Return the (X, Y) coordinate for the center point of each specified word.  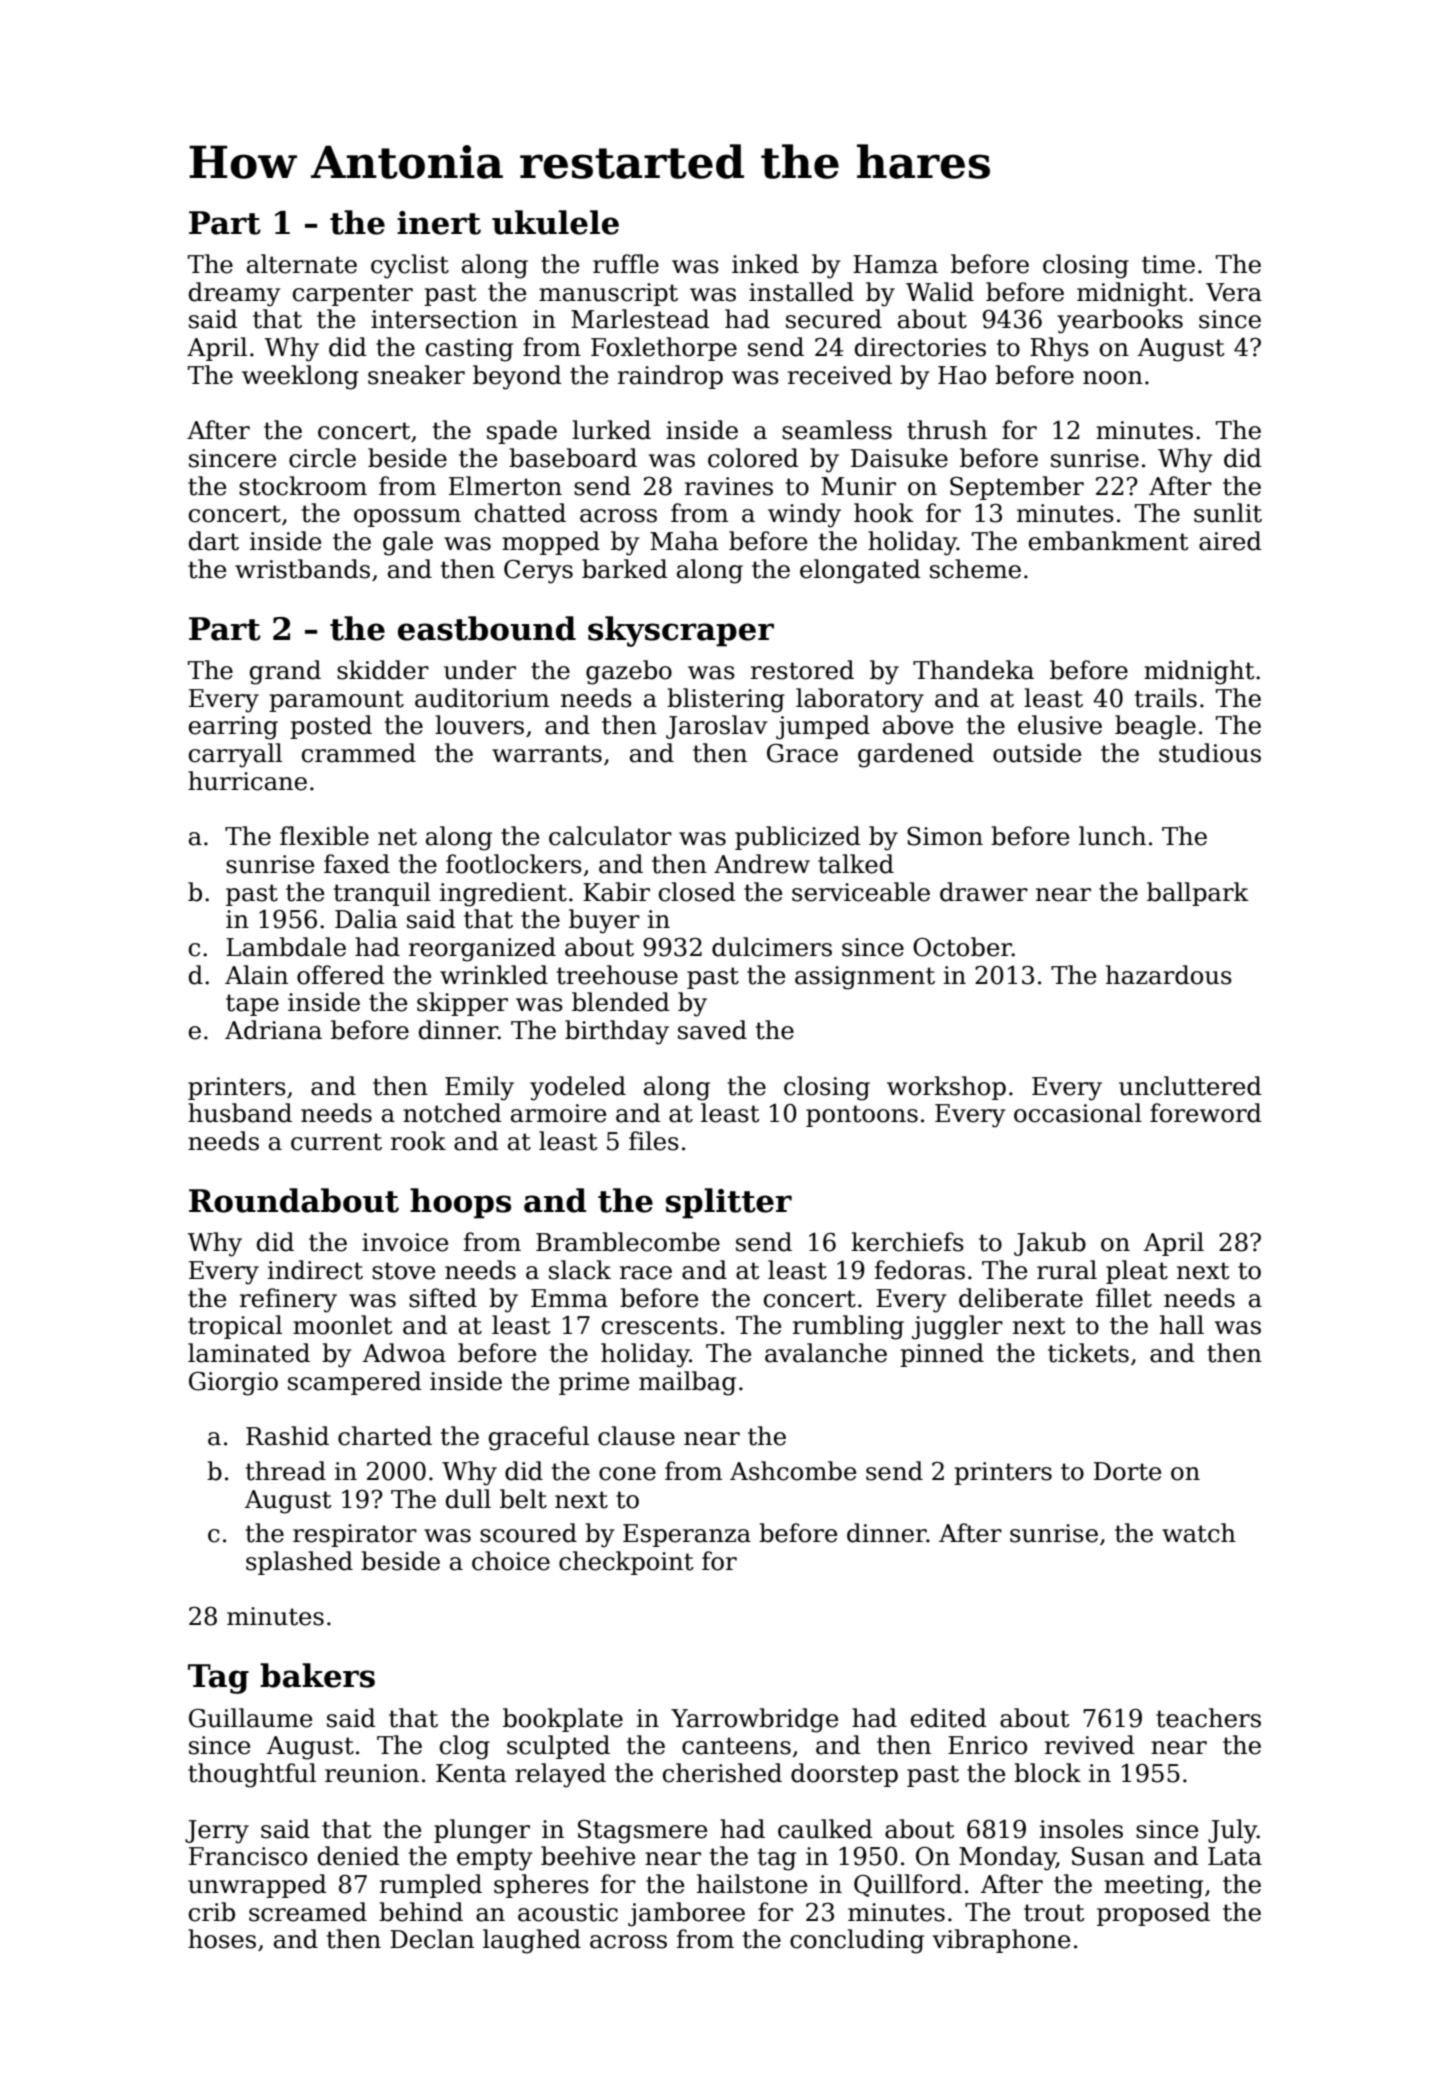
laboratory (860, 700)
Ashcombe (793, 1471)
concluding (857, 1941)
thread (286, 1471)
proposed (1153, 1914)
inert (439, 223)
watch (1199, 1533)
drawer (984, 892)
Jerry (217, 1832)
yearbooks (1120, 321)
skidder (383, 670)
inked (765, 264)
